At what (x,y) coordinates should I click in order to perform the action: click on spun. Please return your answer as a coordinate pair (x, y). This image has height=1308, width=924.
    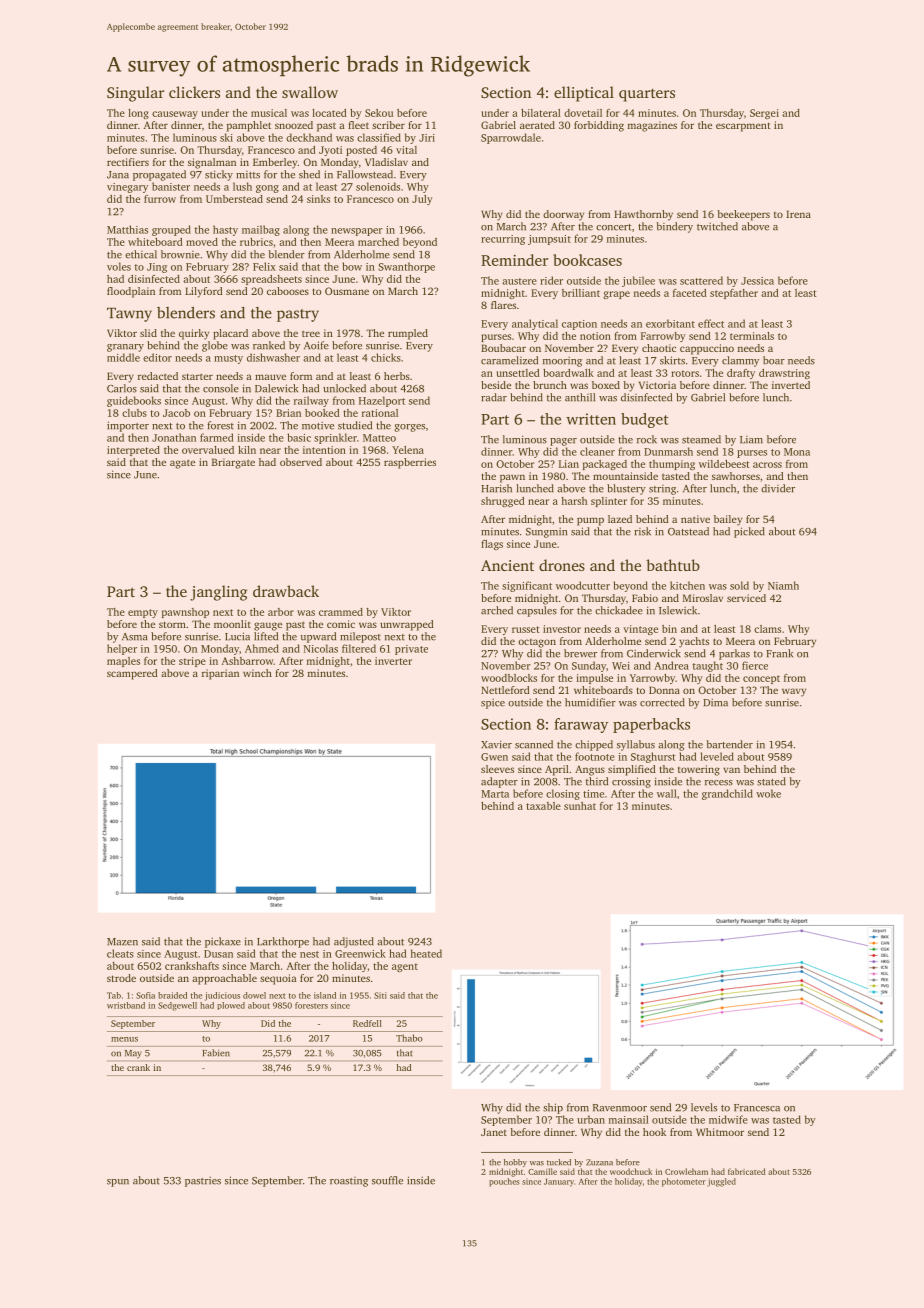
    Looking at the image, I should click on (118, 1183).
